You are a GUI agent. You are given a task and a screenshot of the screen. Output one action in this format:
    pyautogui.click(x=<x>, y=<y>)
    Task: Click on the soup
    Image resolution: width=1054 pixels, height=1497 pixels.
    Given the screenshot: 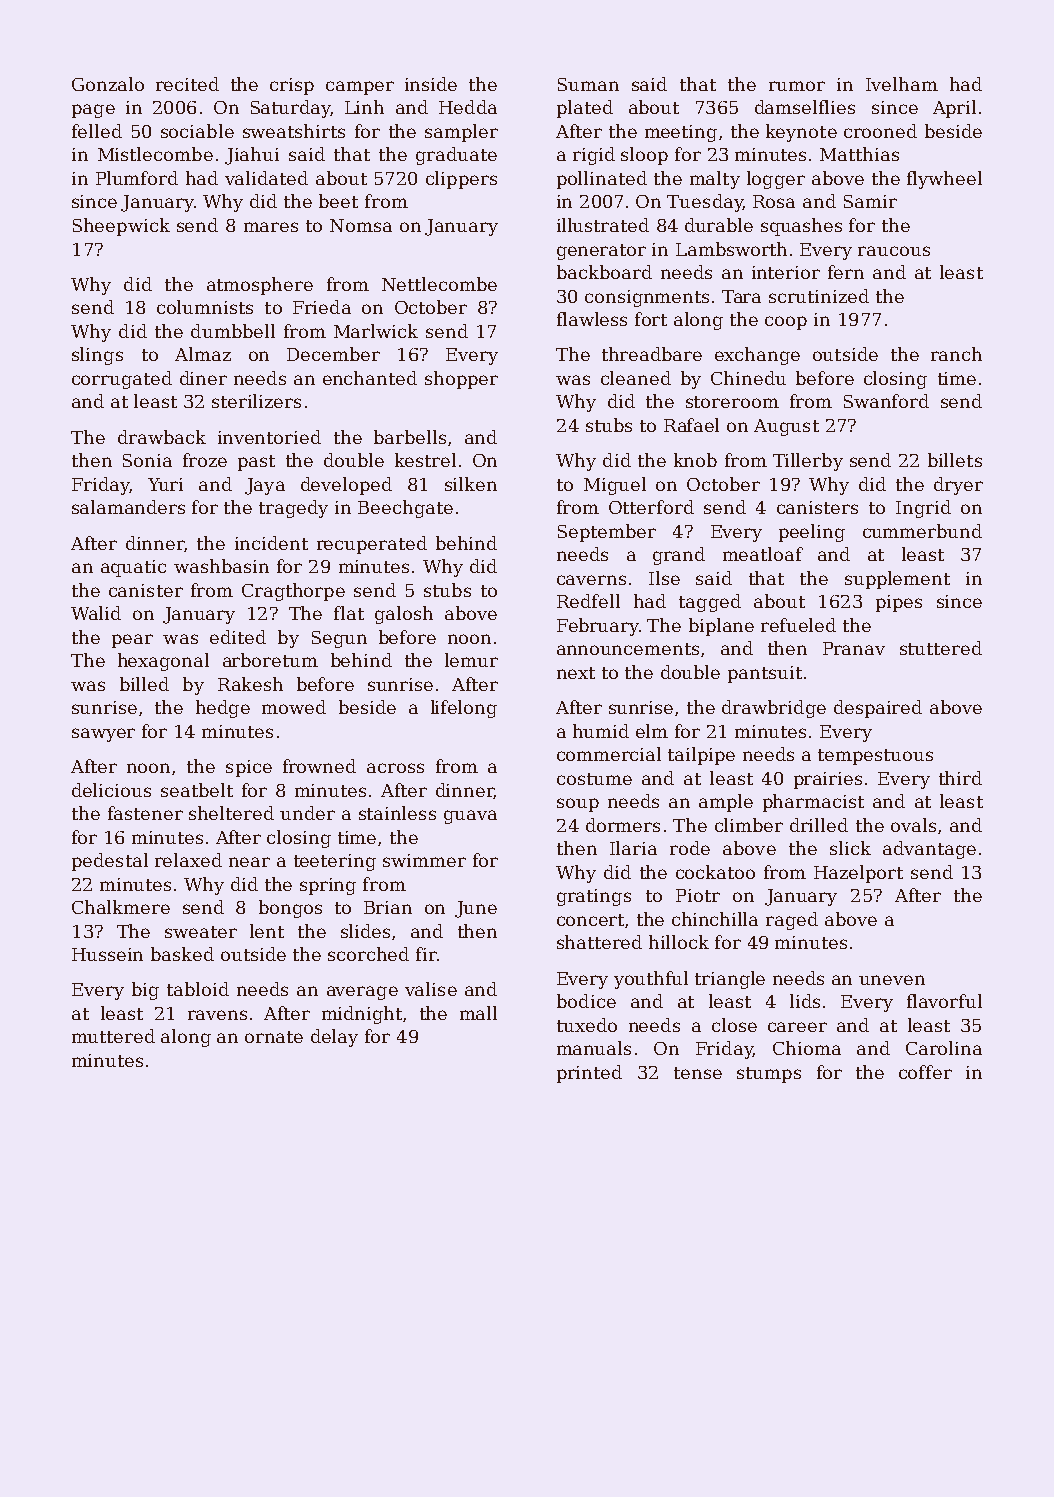 What is the action you would take?
    pyautogui.click(x=578, y=805)
